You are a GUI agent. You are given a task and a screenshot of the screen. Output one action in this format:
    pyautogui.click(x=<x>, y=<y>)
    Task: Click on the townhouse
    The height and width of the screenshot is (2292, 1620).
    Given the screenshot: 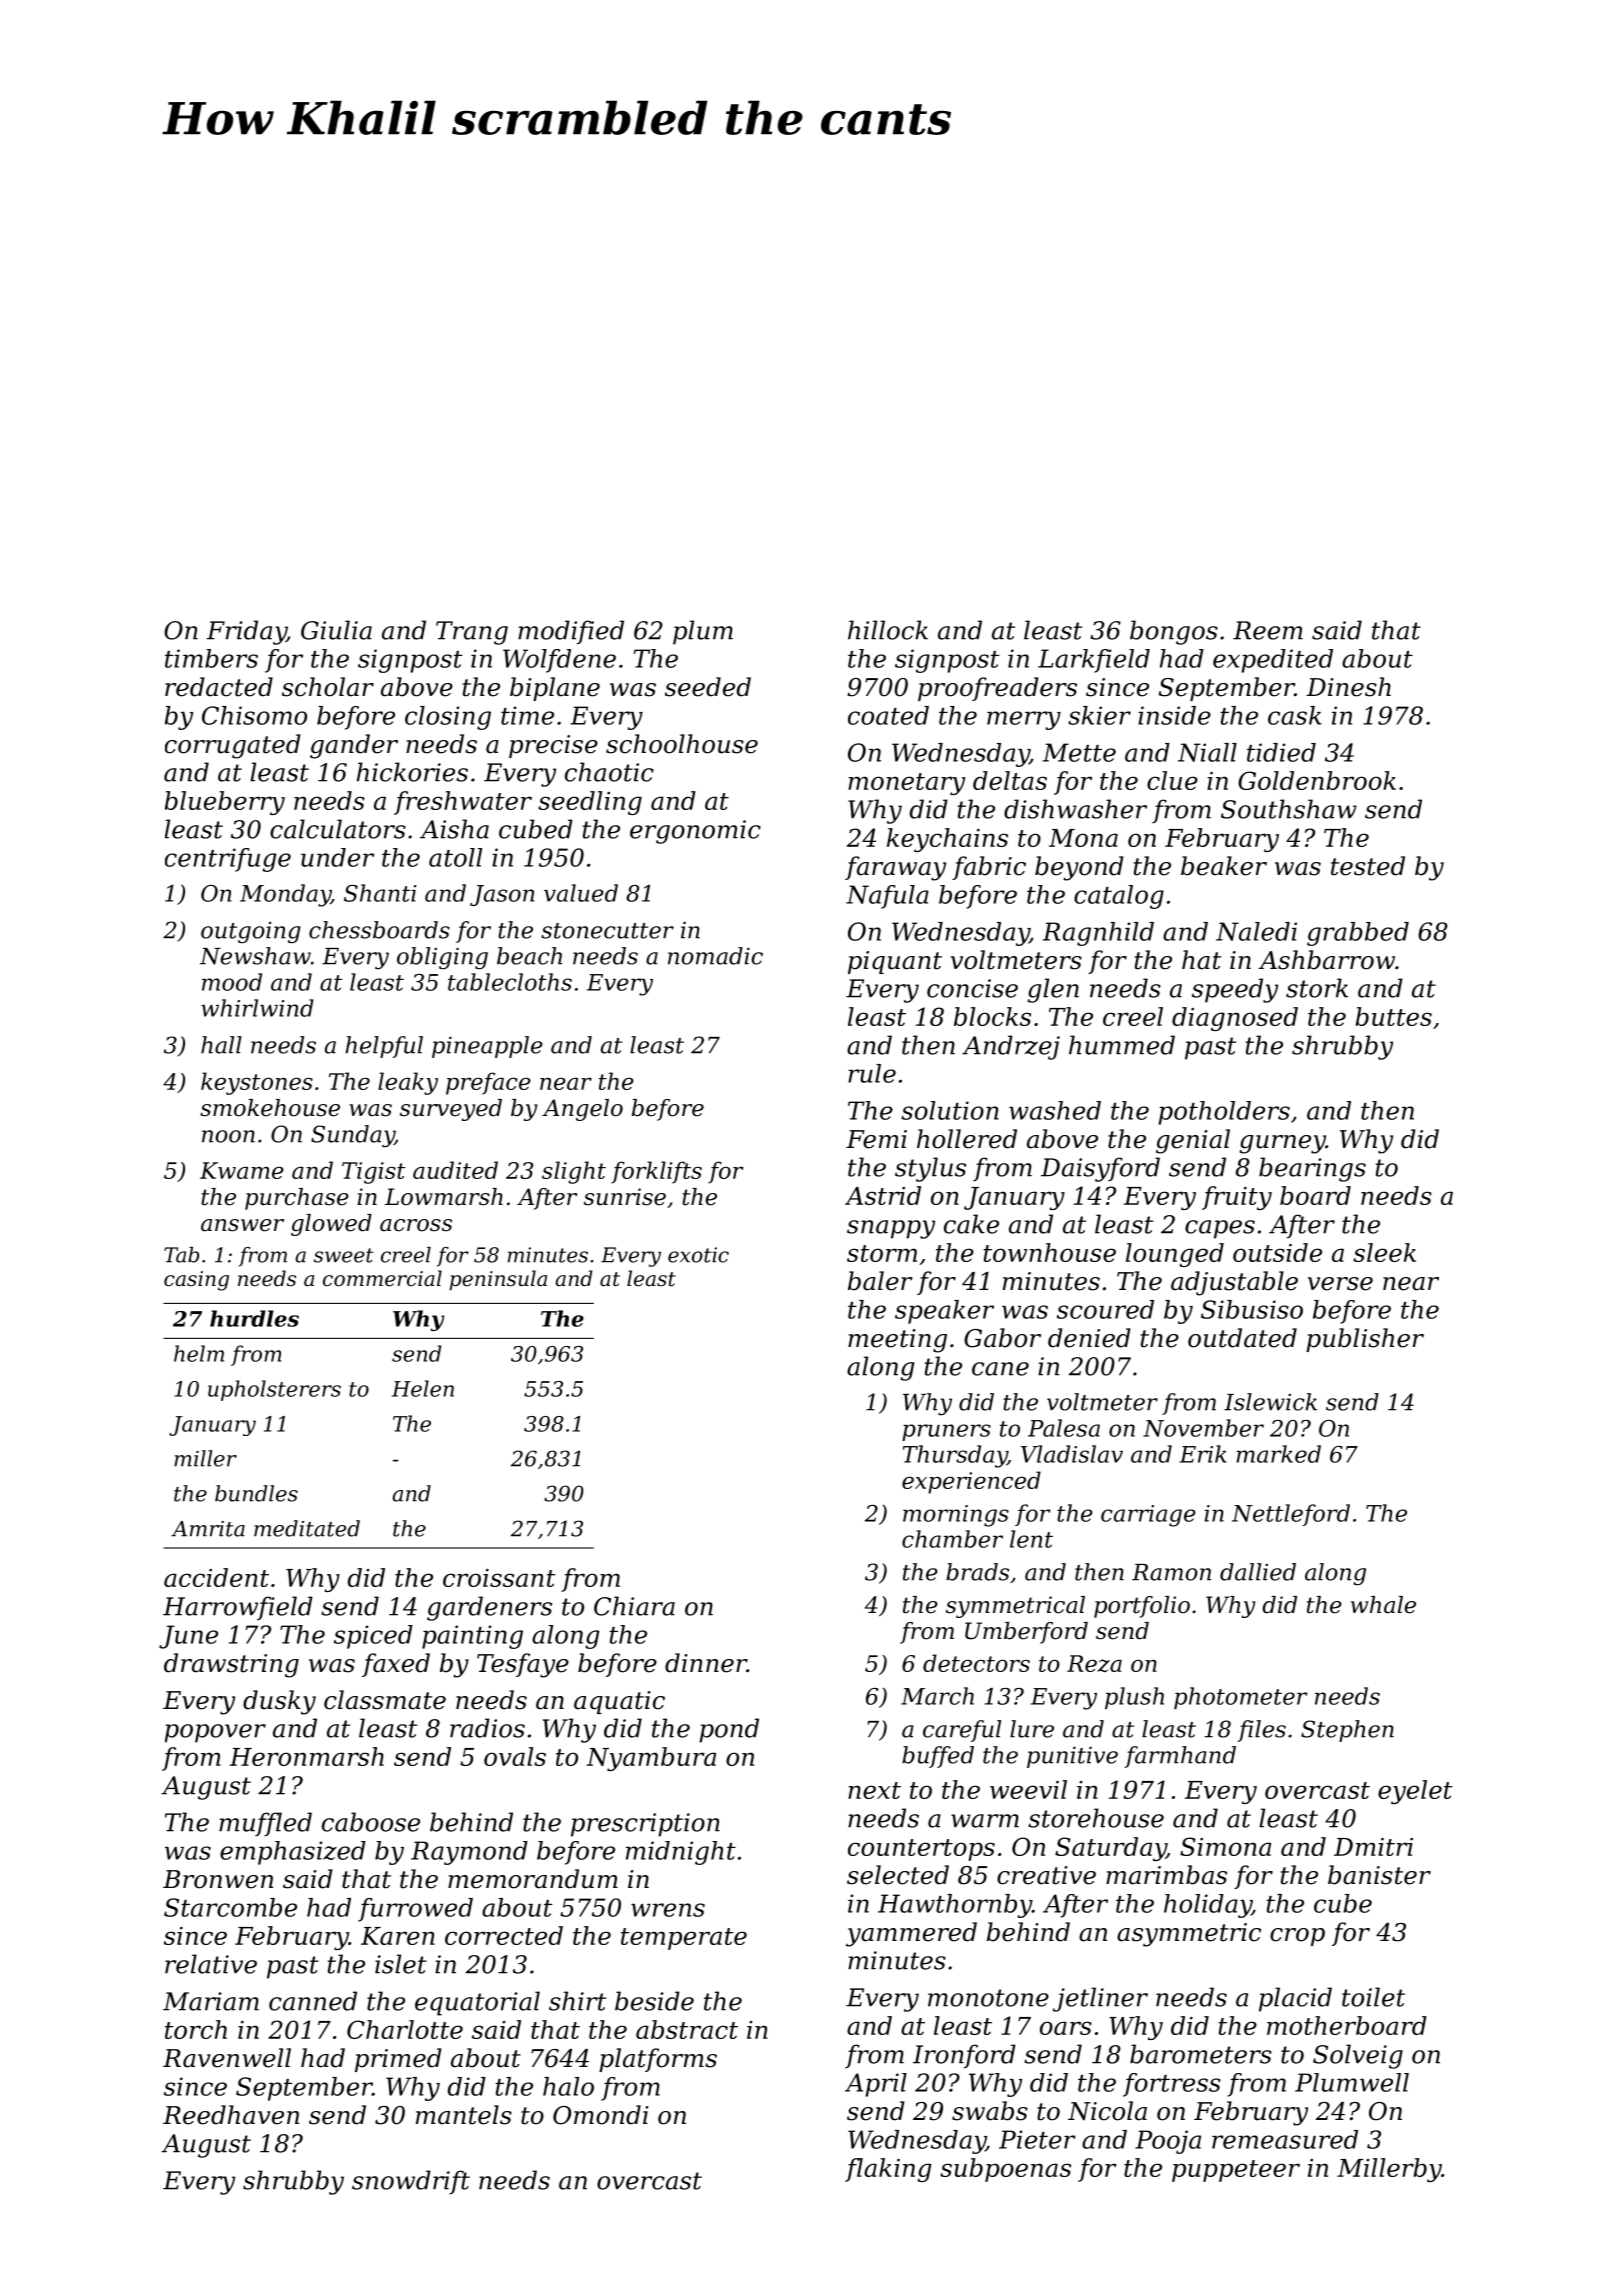 What is the action you would take?
    pyautogui.click(x=1050, y=1252)
